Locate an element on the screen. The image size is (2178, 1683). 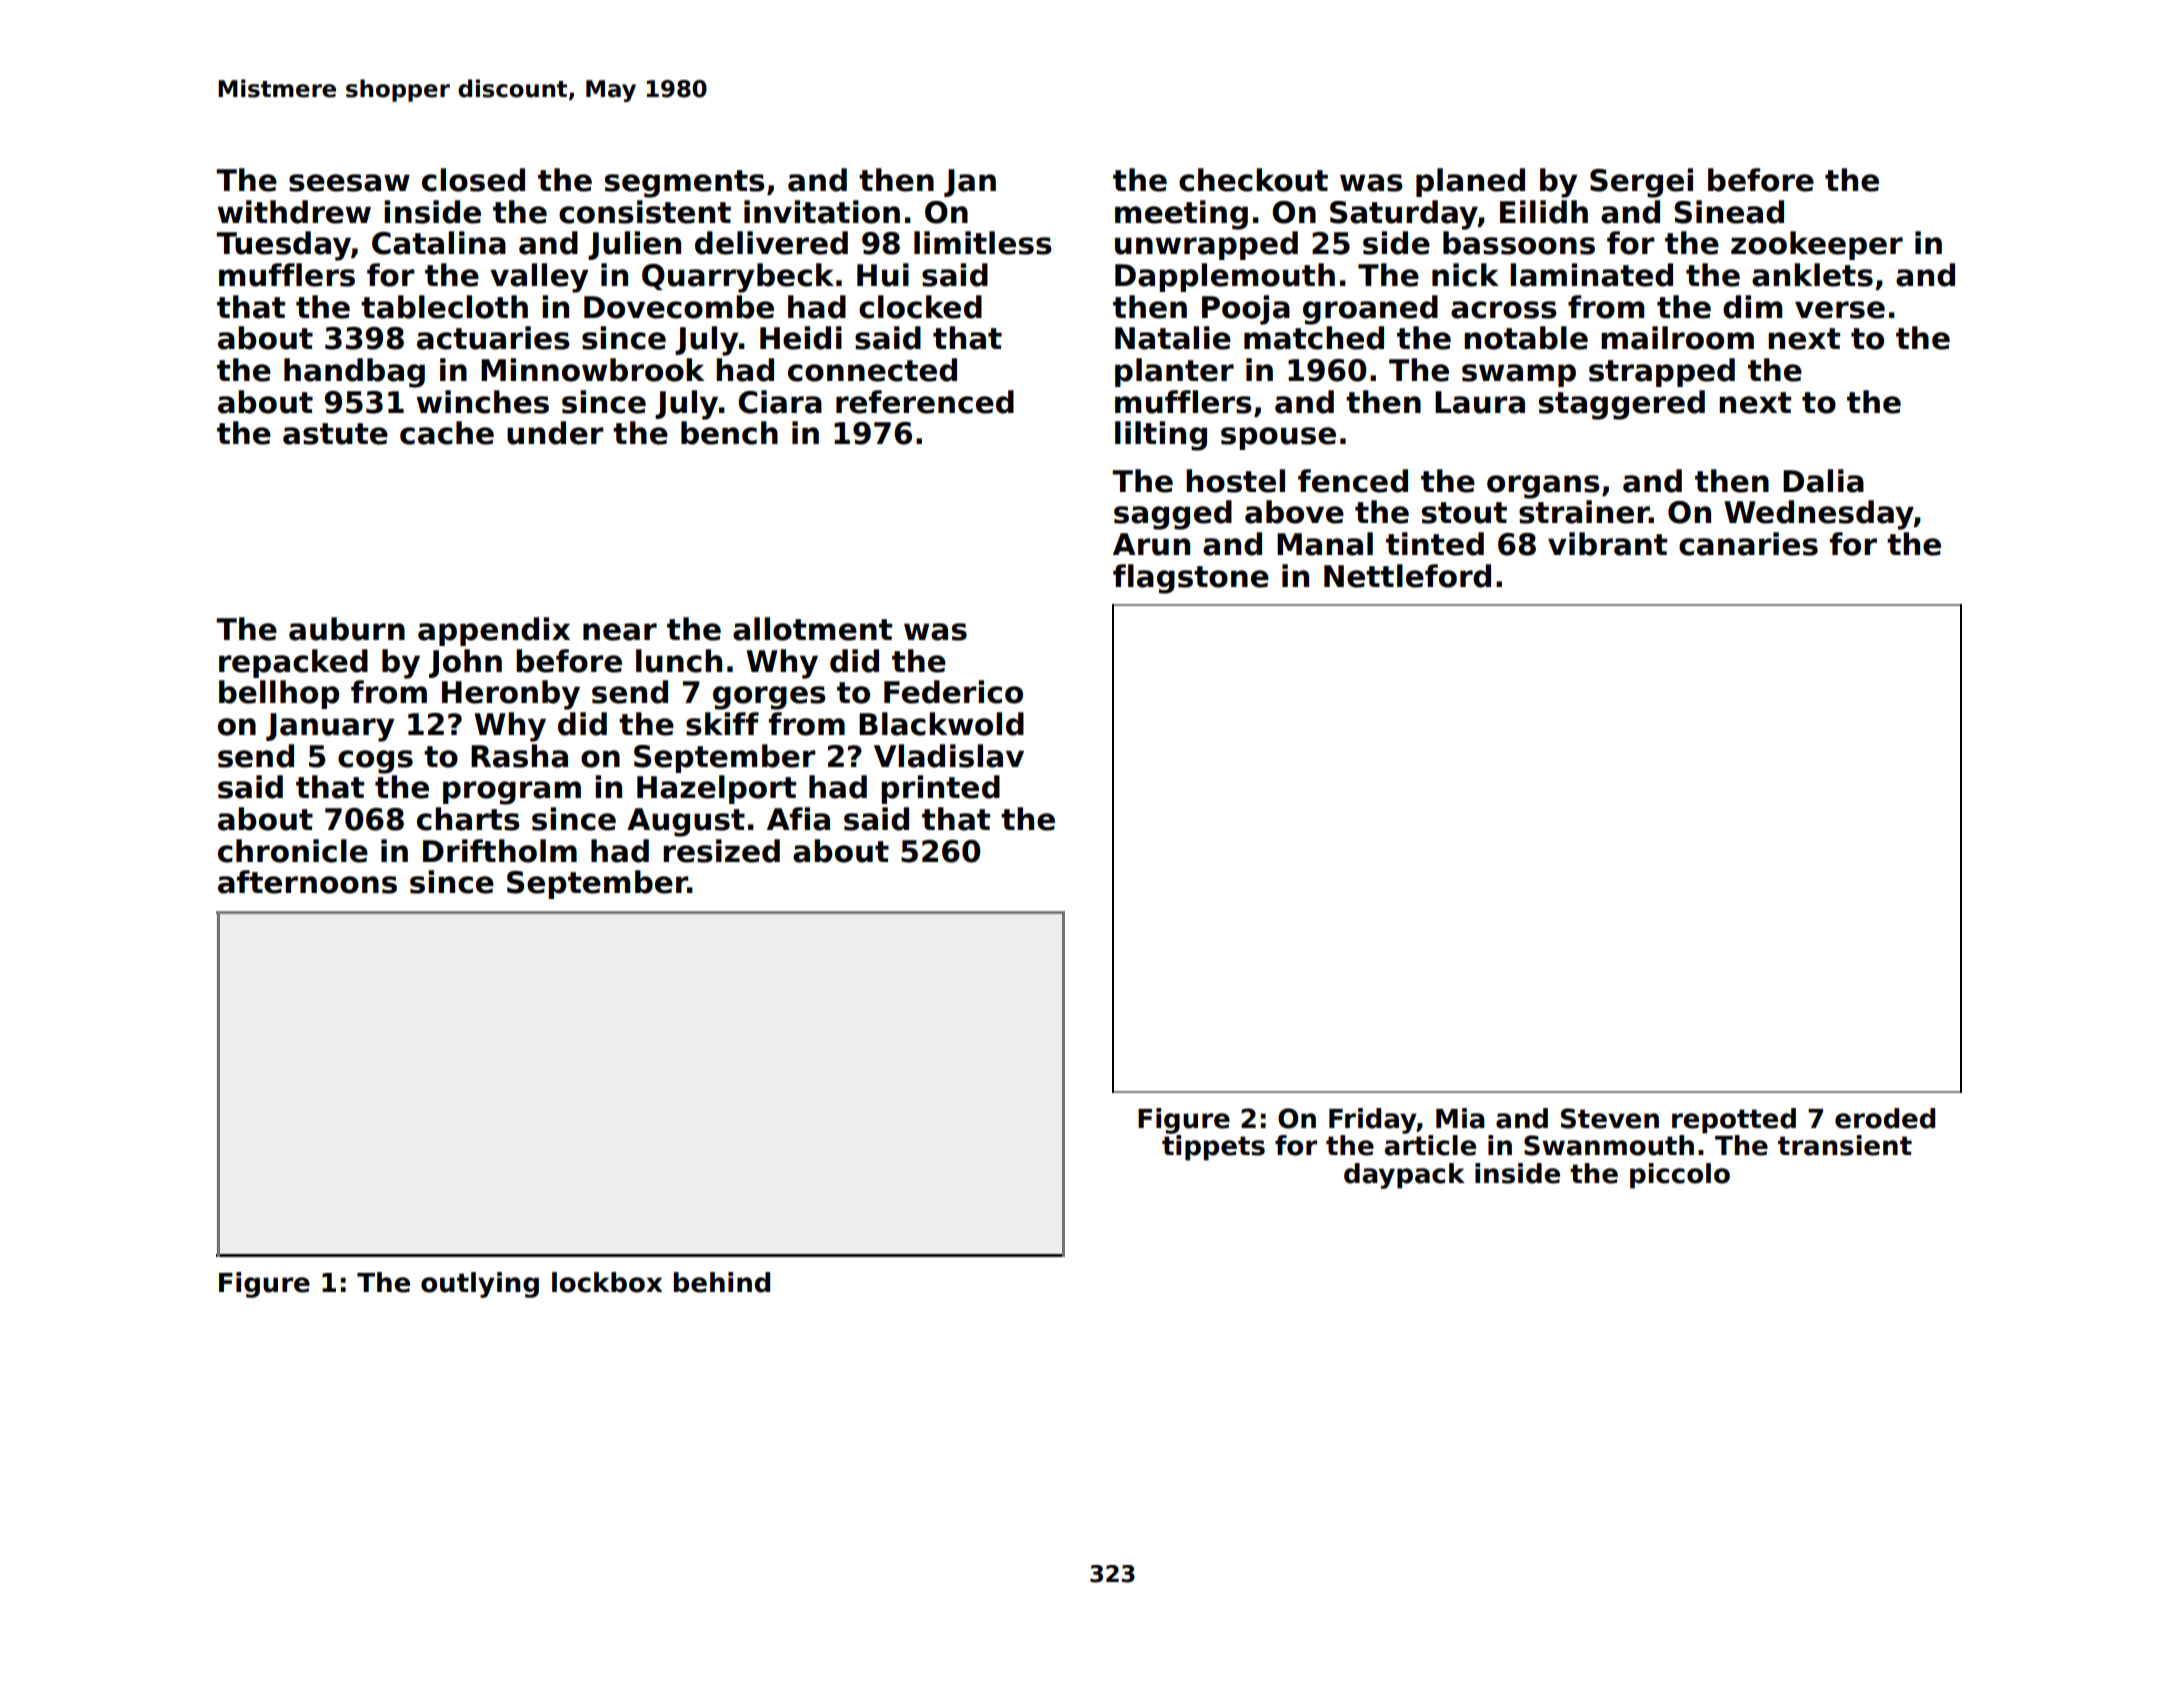
flagstone is located at coordinates (1191, 579).
